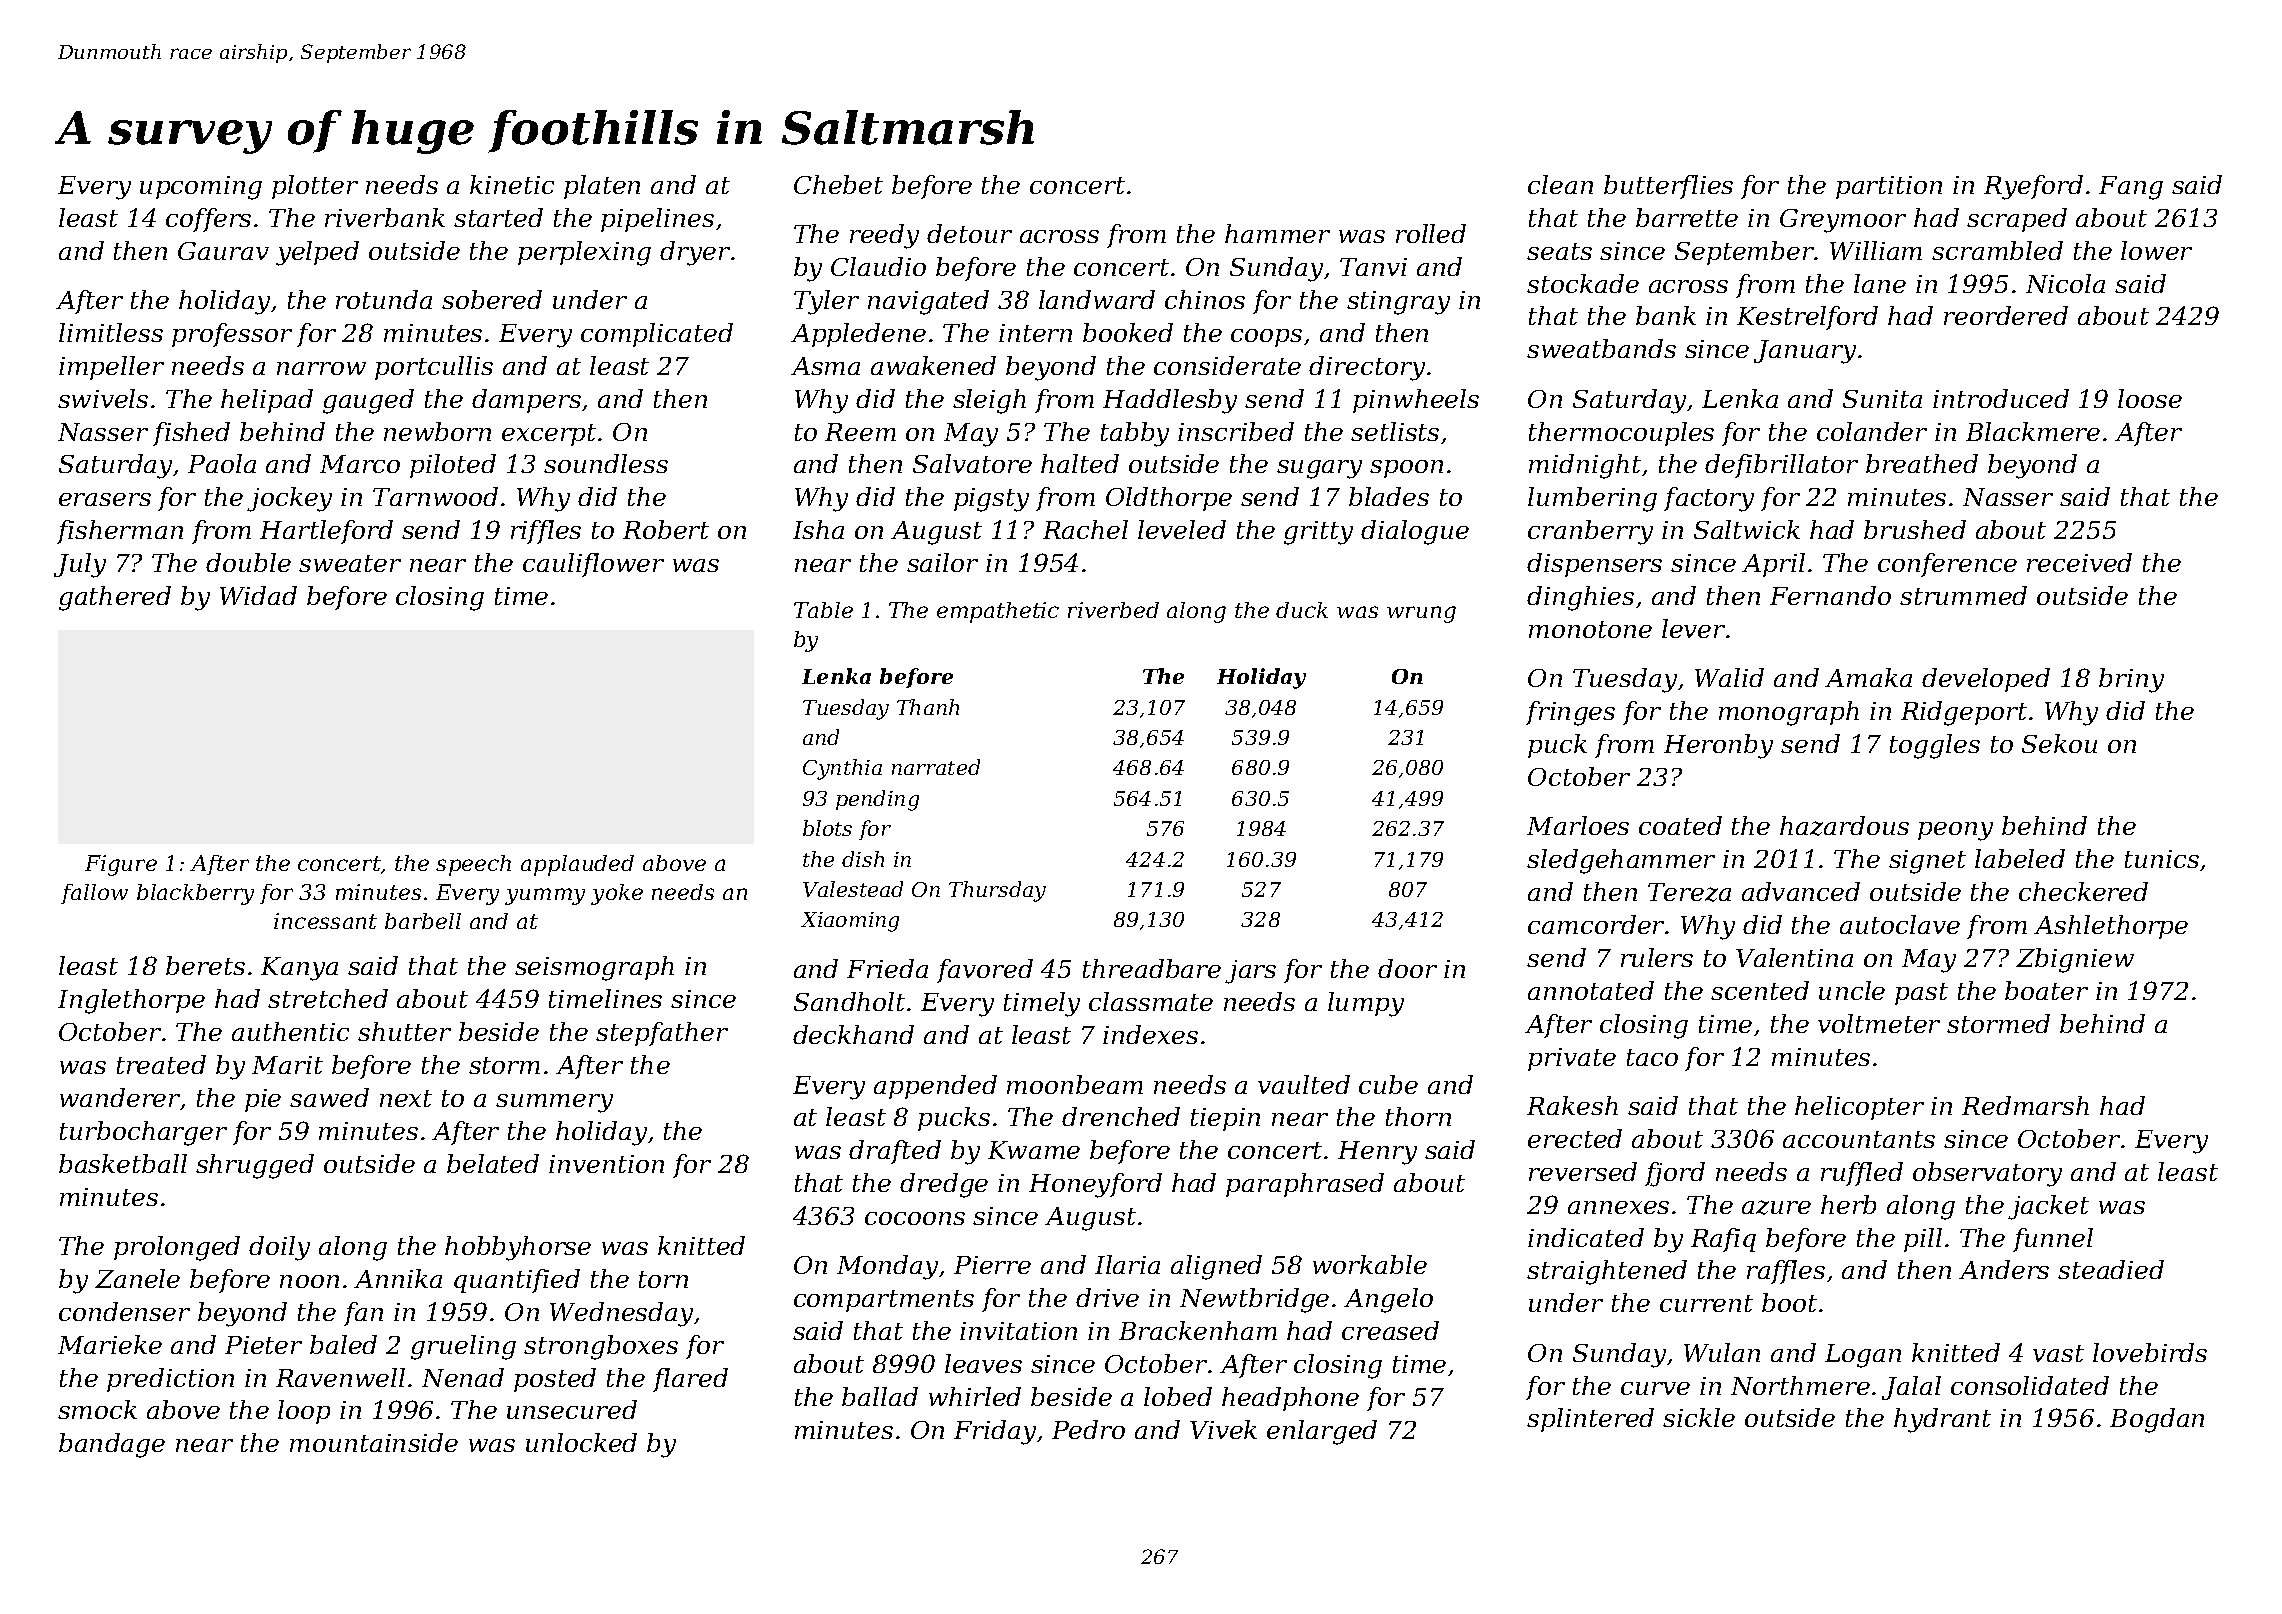 Image resolution: width=2282 pixels, height=1614 pixels. What do you see at coordinates (315, 187) in the document?
I see `plotter` at bounding box center [315, 187].
